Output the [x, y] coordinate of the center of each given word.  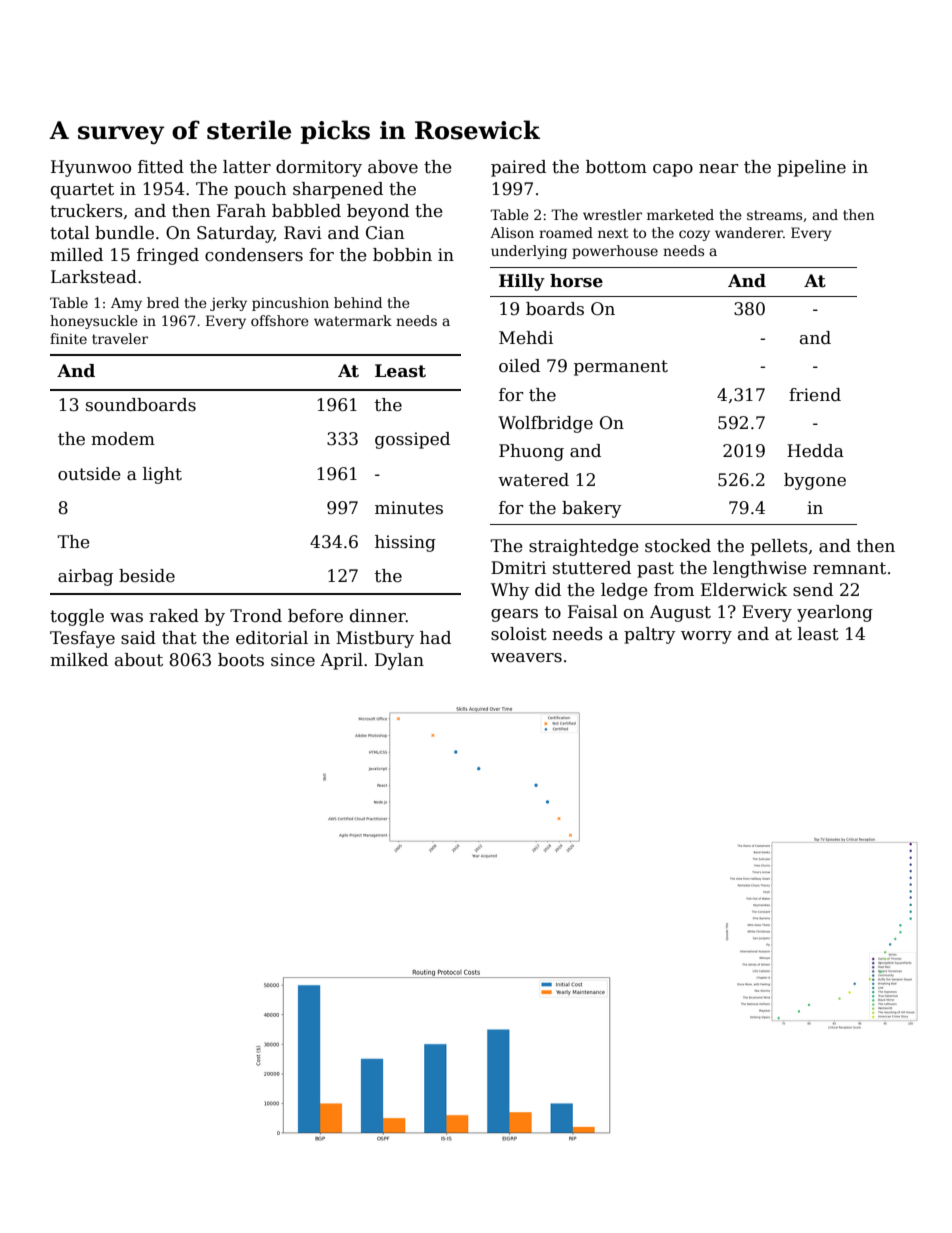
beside [147, 576]
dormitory [319, 168]
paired [518, 168]
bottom [616, 167]
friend [815, 395]
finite [68, 338]
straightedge [584, 547]
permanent [621, 368]
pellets [779, 547]
